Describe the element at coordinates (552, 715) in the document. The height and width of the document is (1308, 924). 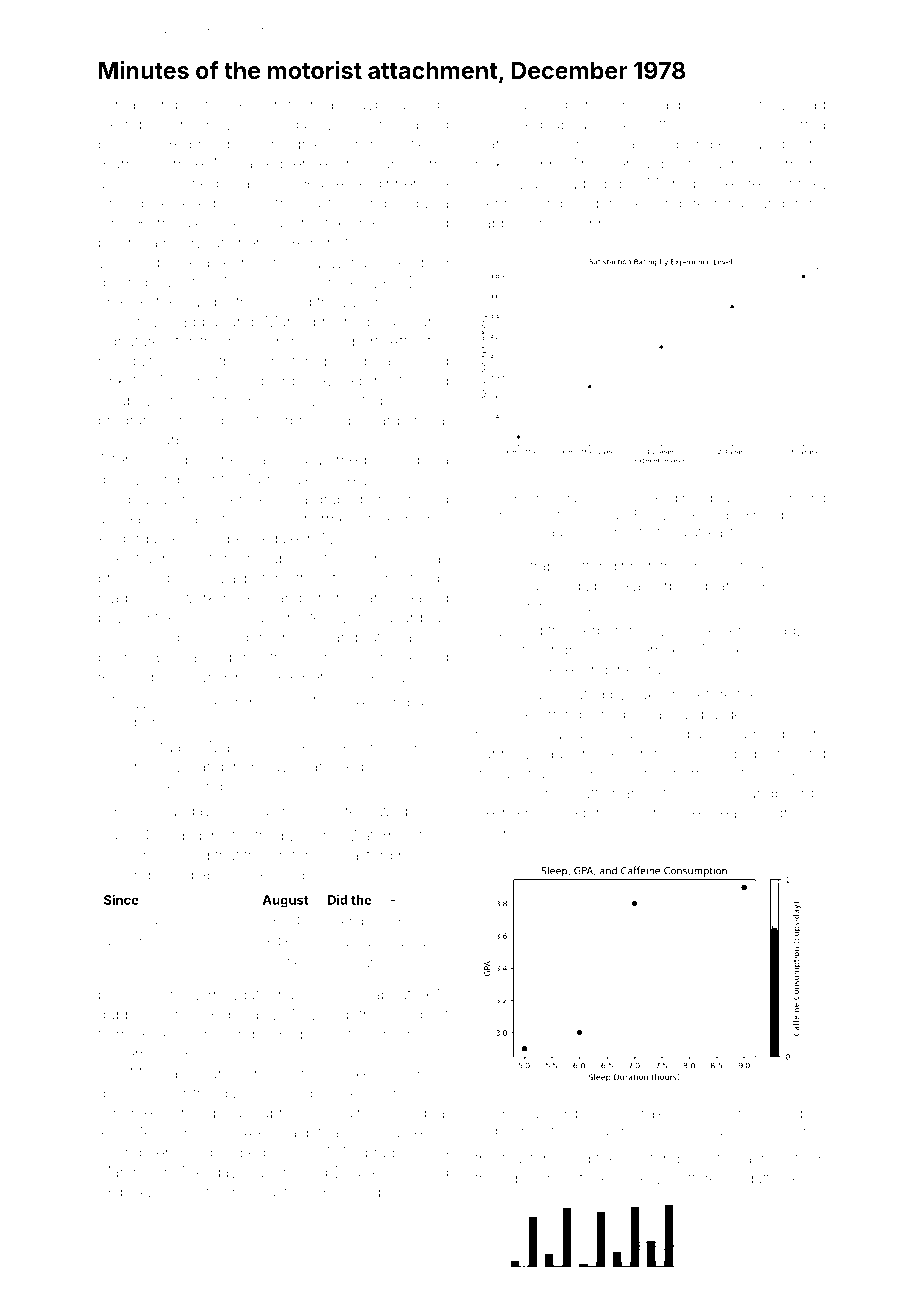
I see `lemming` at that location.
